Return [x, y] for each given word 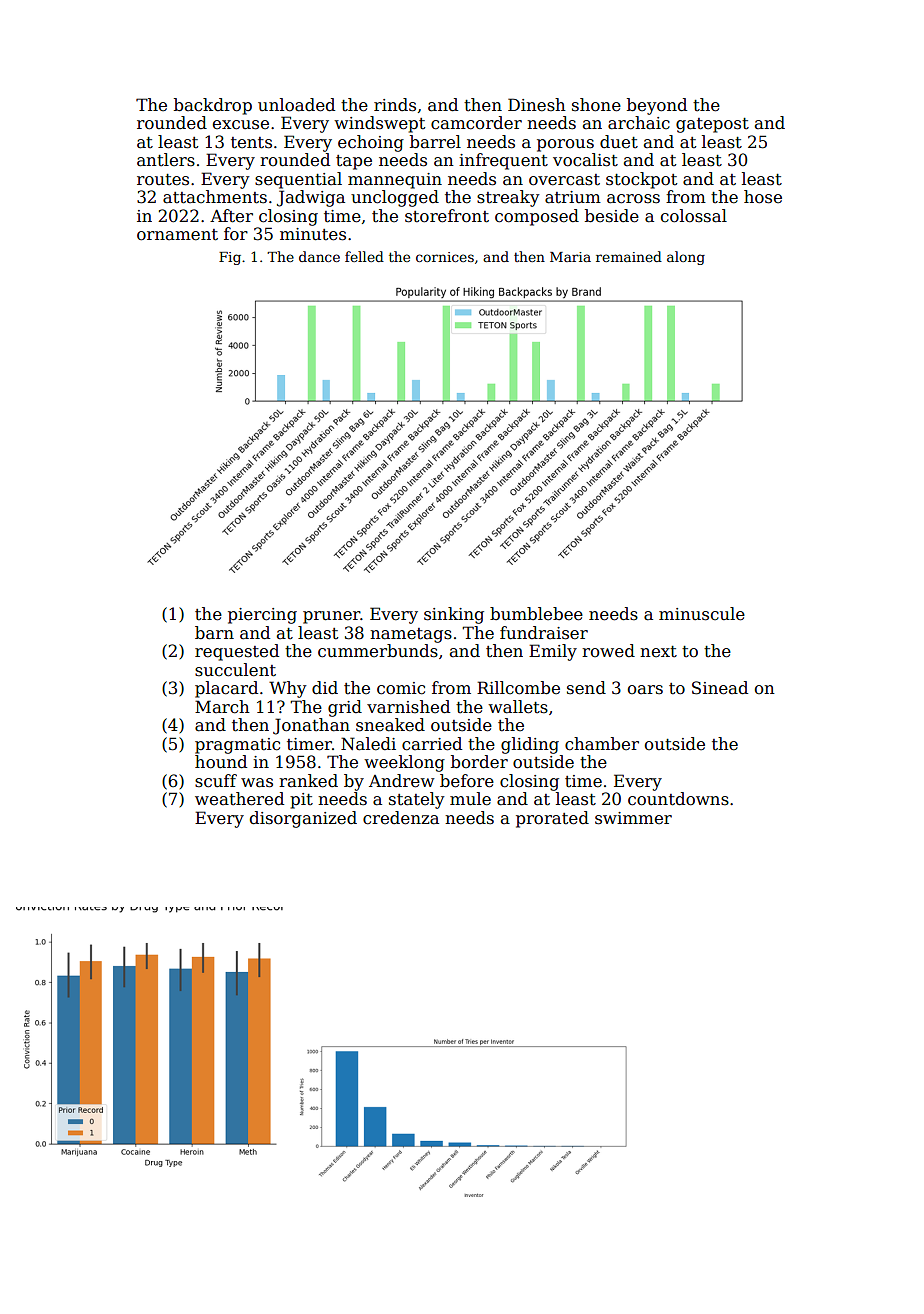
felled [364, 256]
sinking [454, 615]
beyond [657, 106]
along [686, 258]
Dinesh [537, 105]
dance [319, 256]
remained [629, 256]
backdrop [213, 106]
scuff [216, 781]
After [231, 216]
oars [645, 690]
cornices [445, 257]
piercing [262, 616]
